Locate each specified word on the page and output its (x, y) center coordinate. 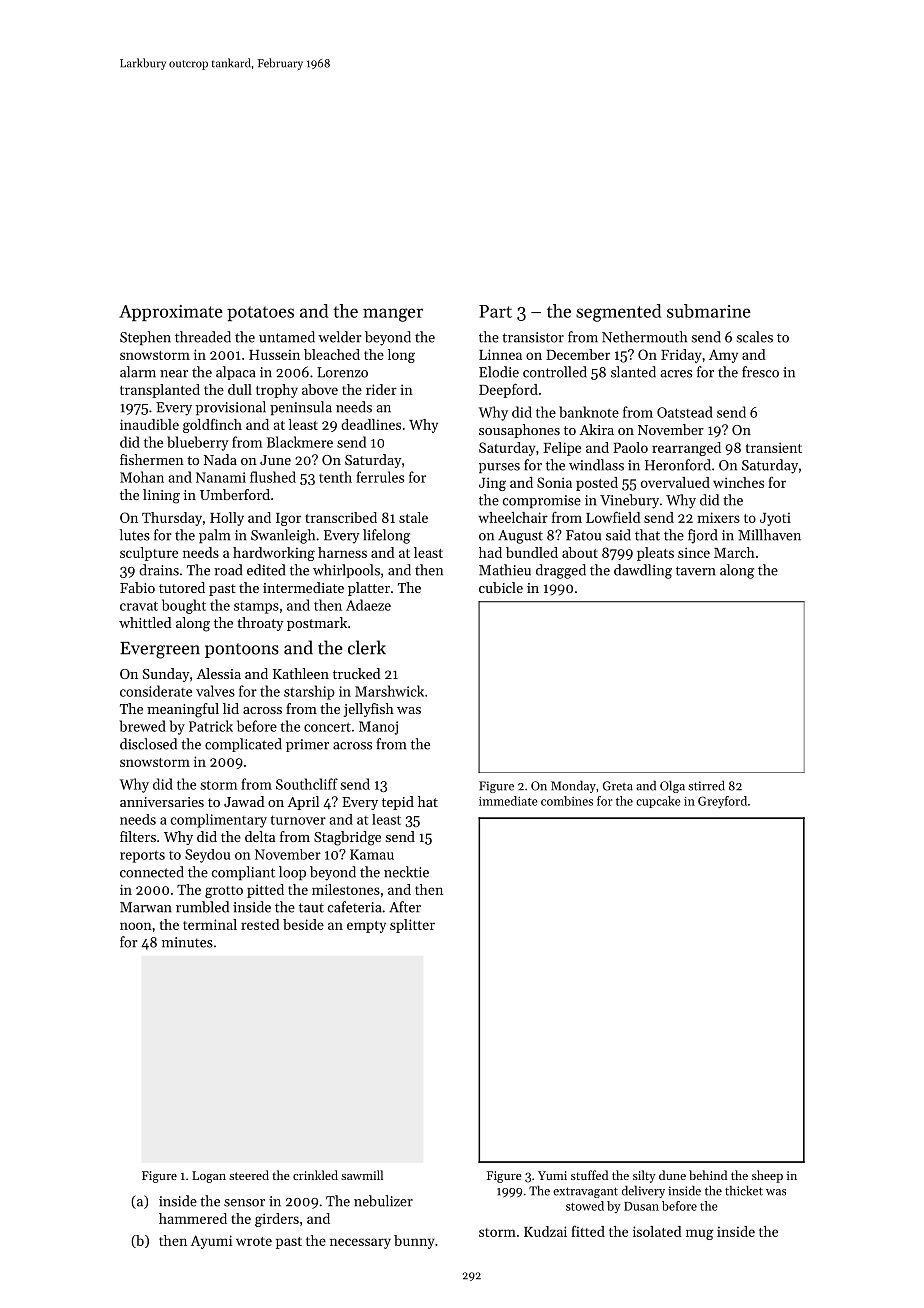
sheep (767, 1176)
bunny (414, 1242)
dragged (561, 571)
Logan (209, 1177)
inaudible (149, 424)
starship (309, 692)
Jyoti (775, 519)
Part (495, 311)
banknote (589, 412)
